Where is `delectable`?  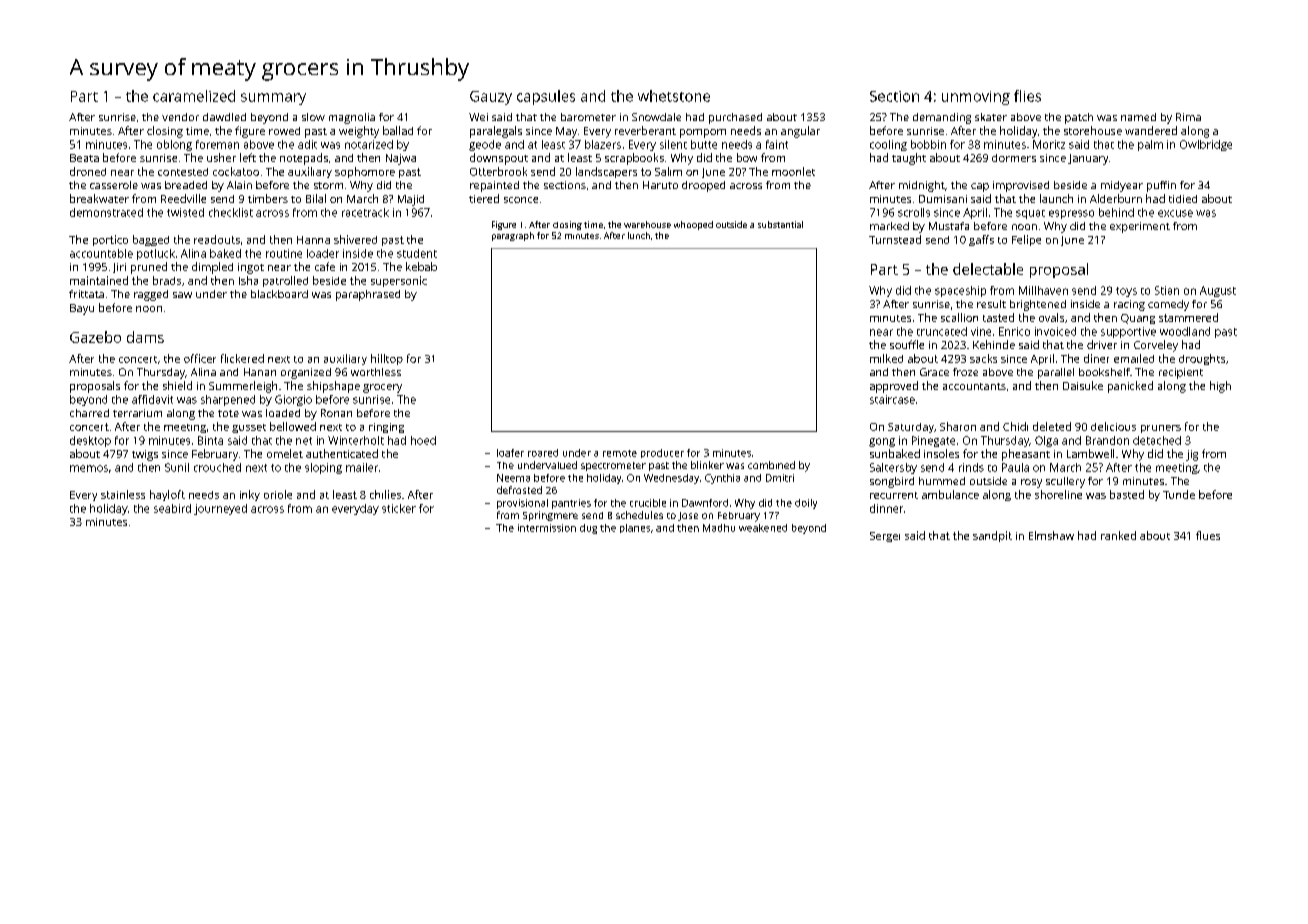
delectable is located at coordinates (988, 269).
